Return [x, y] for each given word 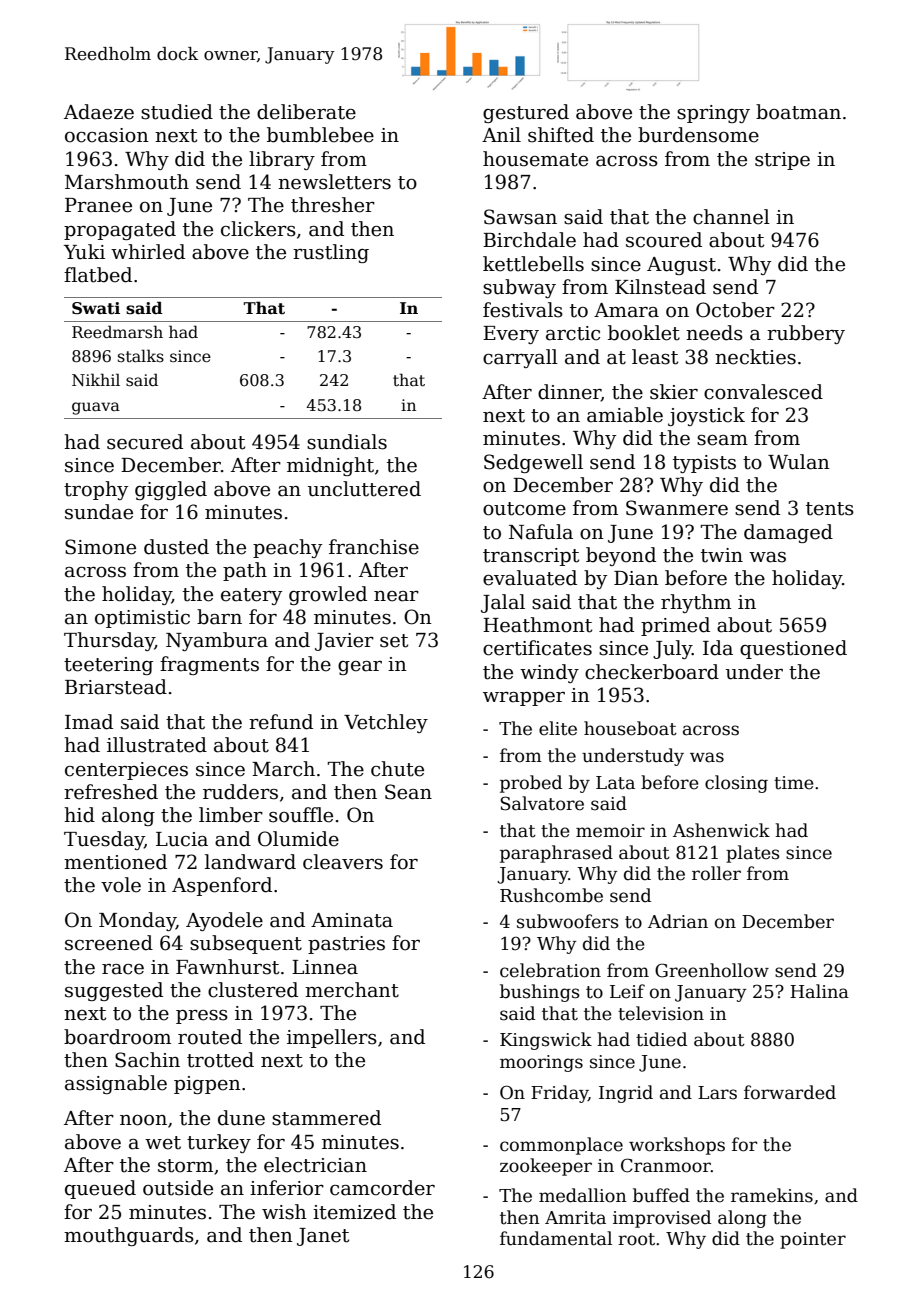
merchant [352, 990]
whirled [148, 252]
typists [704, 464]
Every [511, 335]
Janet [323, 1237]
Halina [819, 991]
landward [250, 862]
